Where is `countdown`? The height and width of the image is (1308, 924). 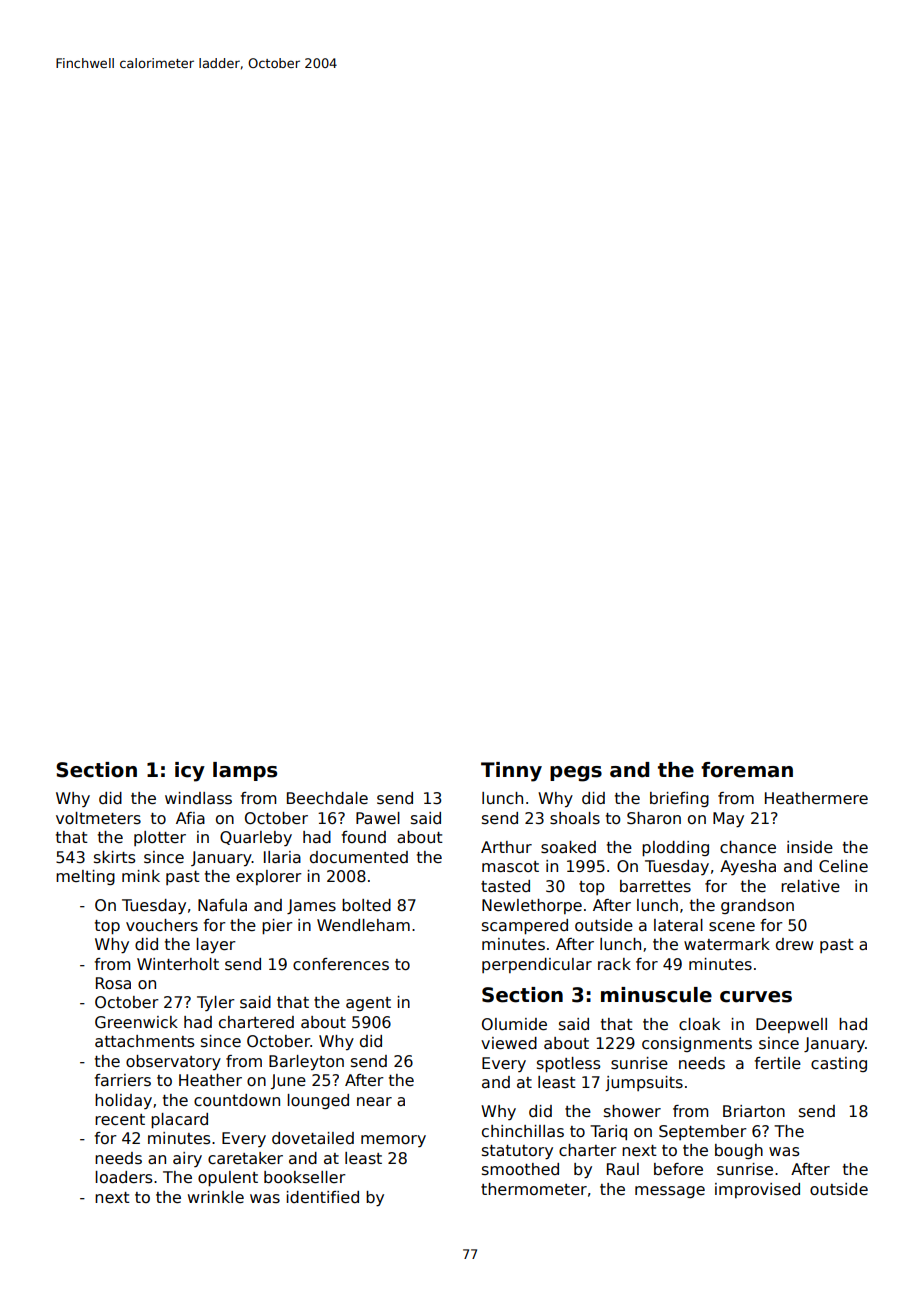 countdown is located at coordinates (237, 1100).
